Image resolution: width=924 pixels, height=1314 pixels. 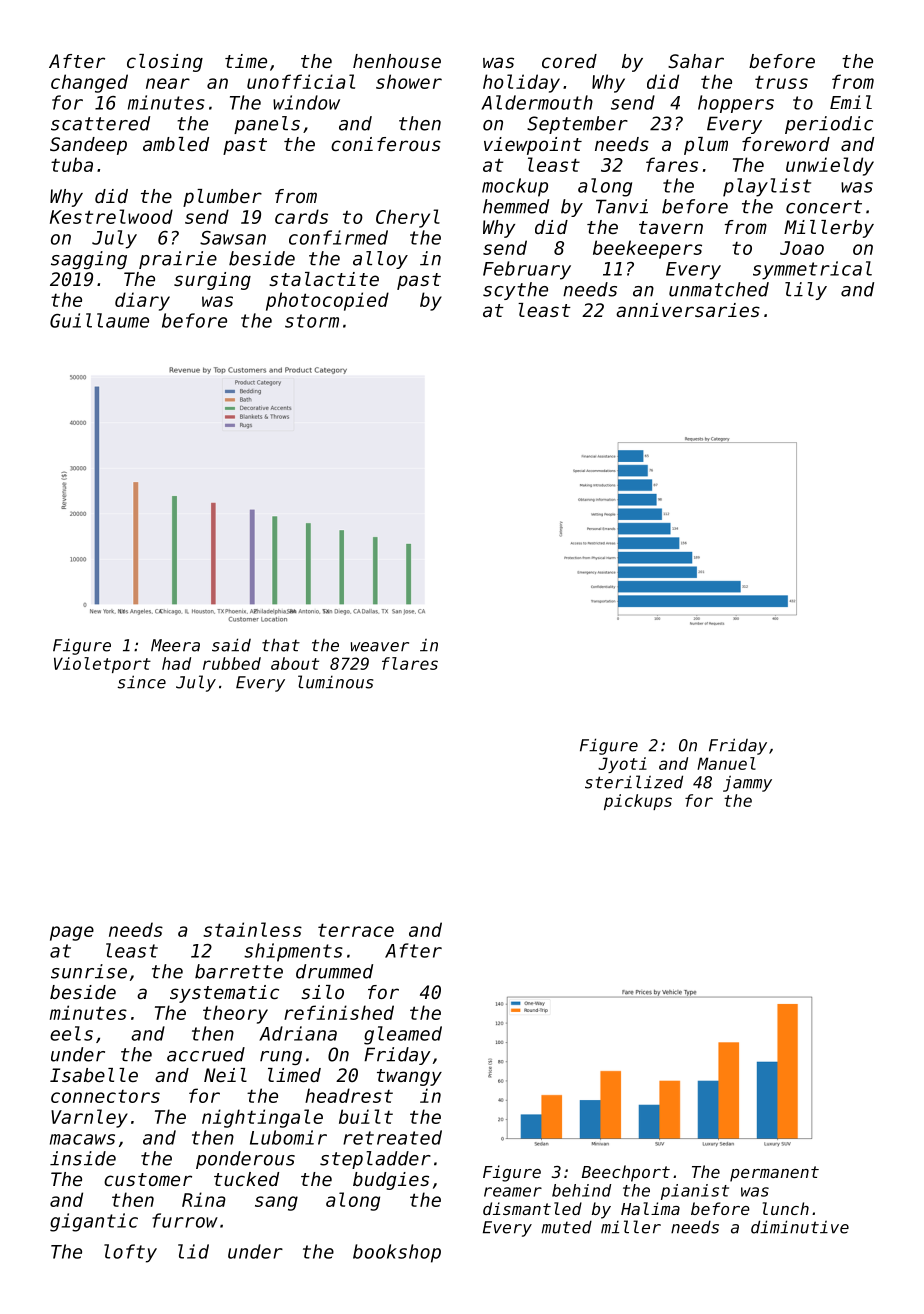 I want to click on storm, so click(x=312, y=321).
